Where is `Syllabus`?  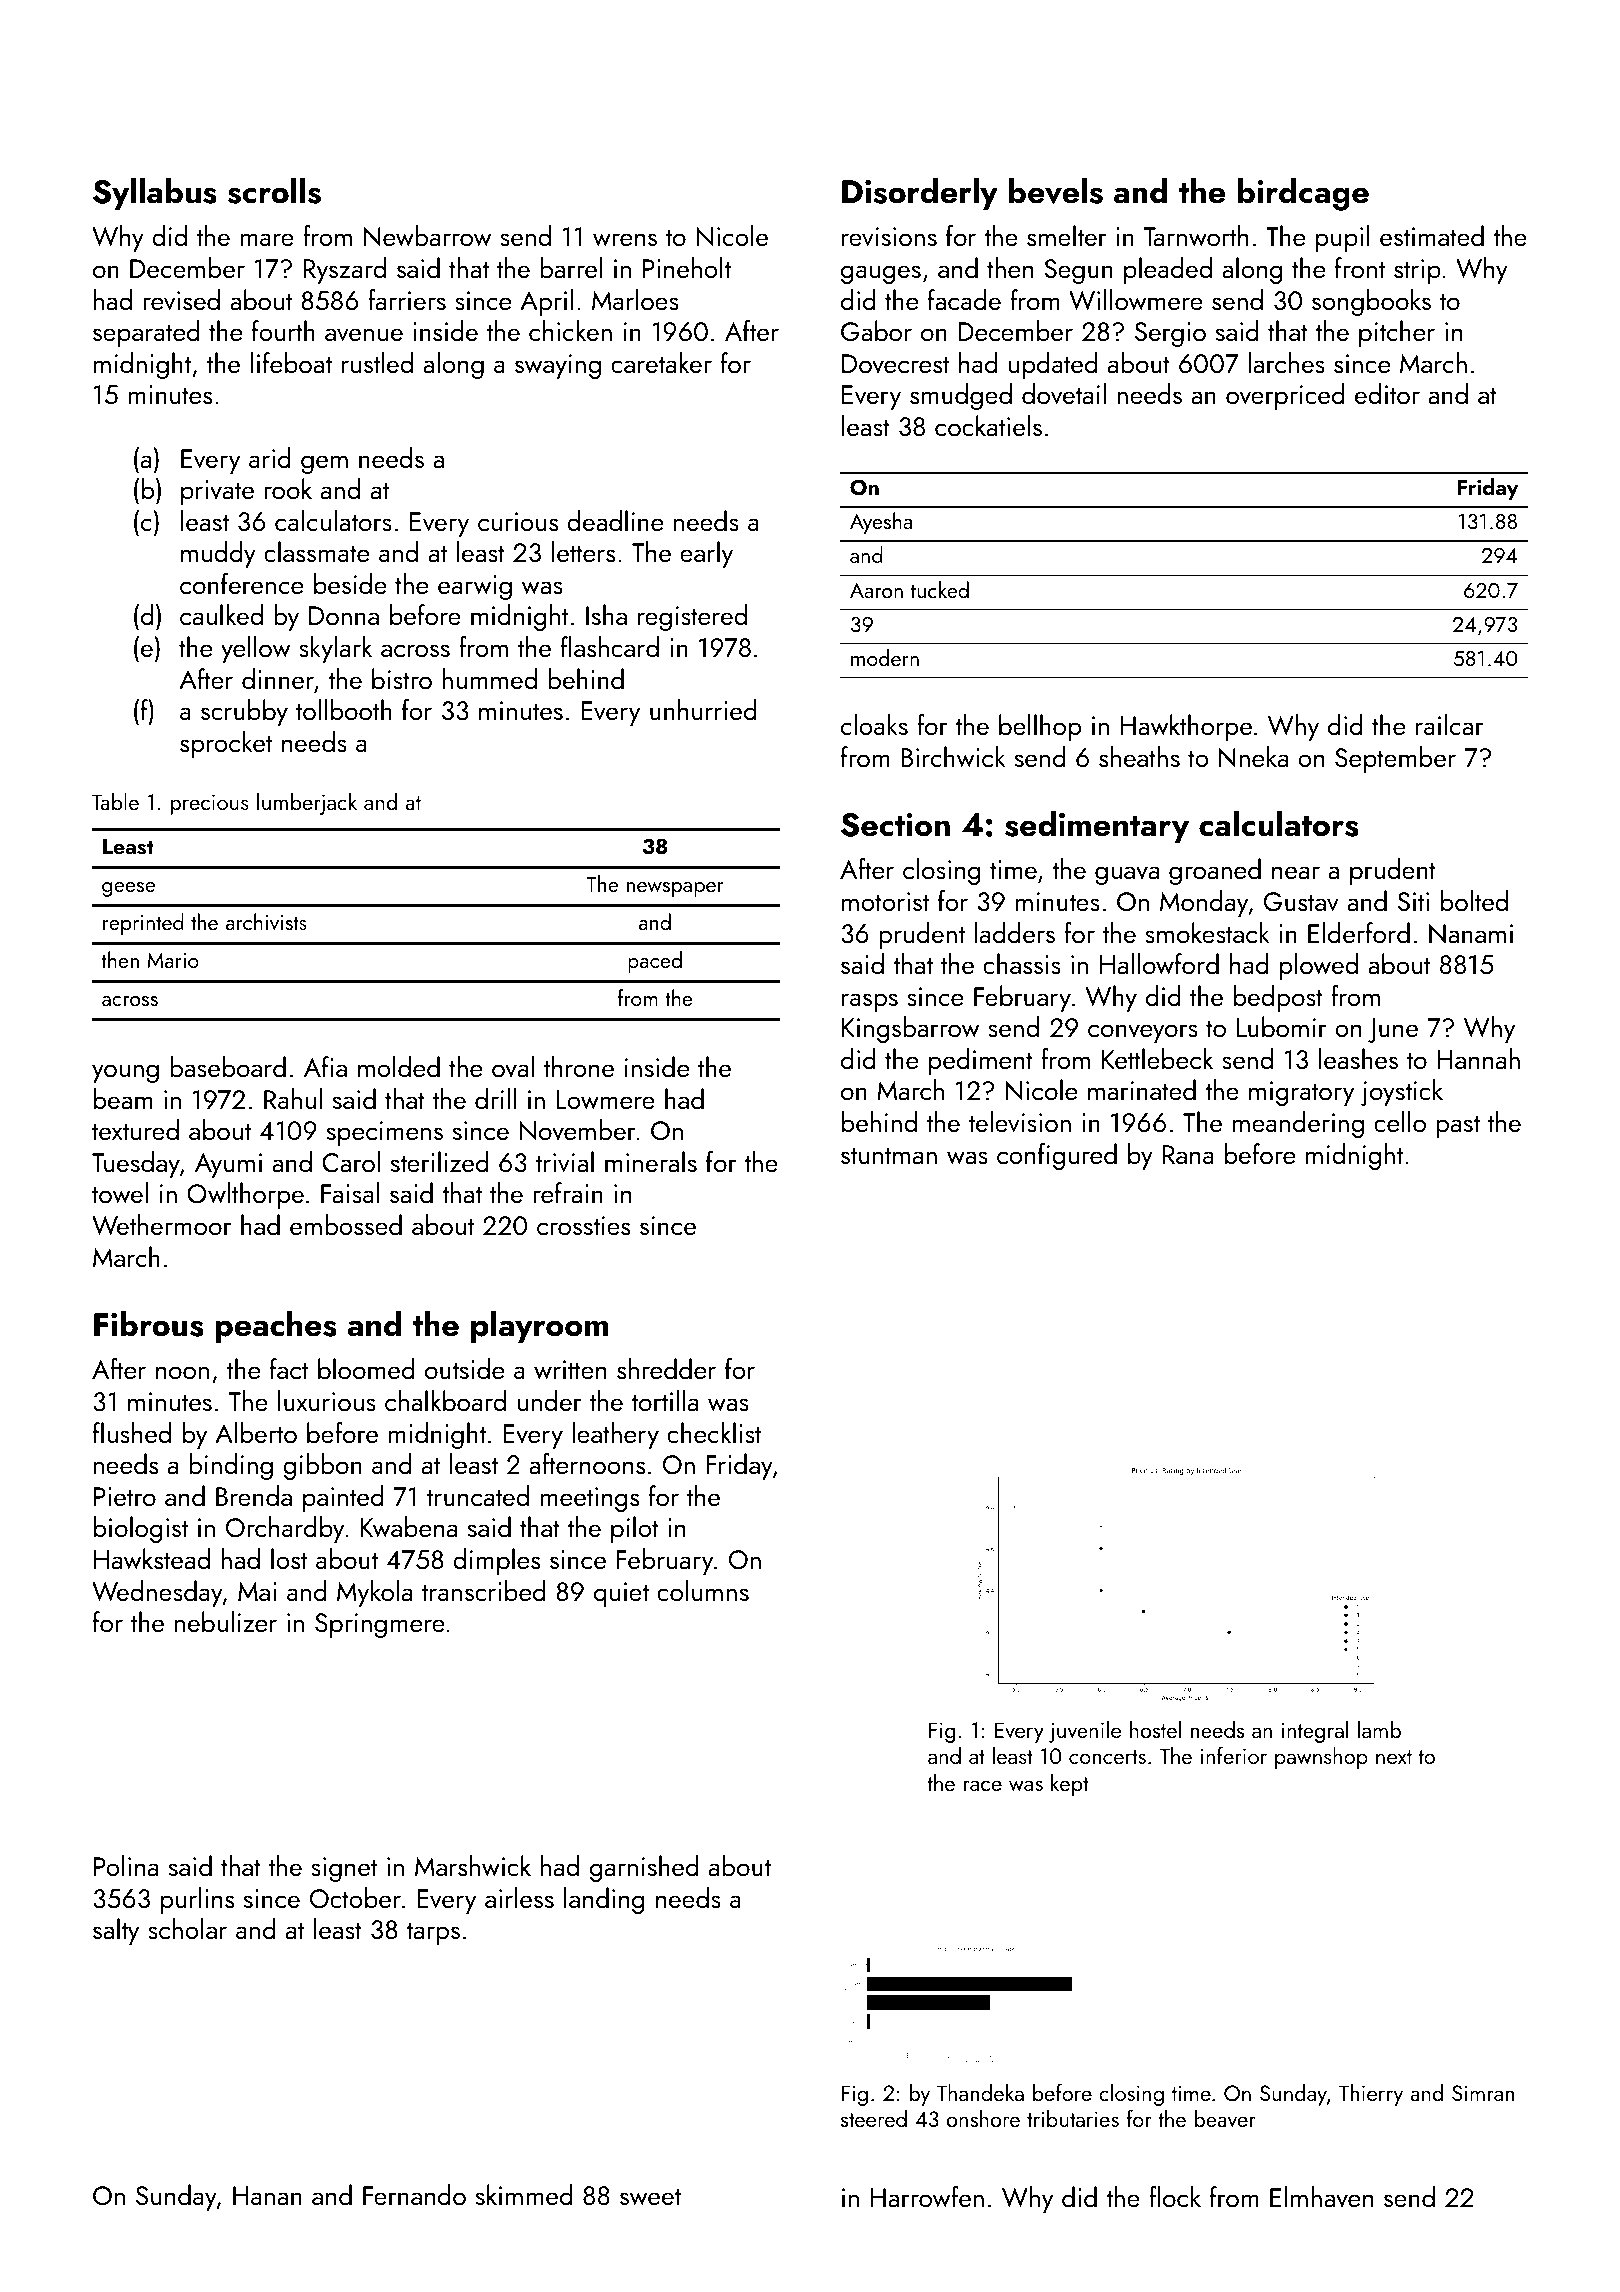 Syllabus is located at coordinates (155, 194).
